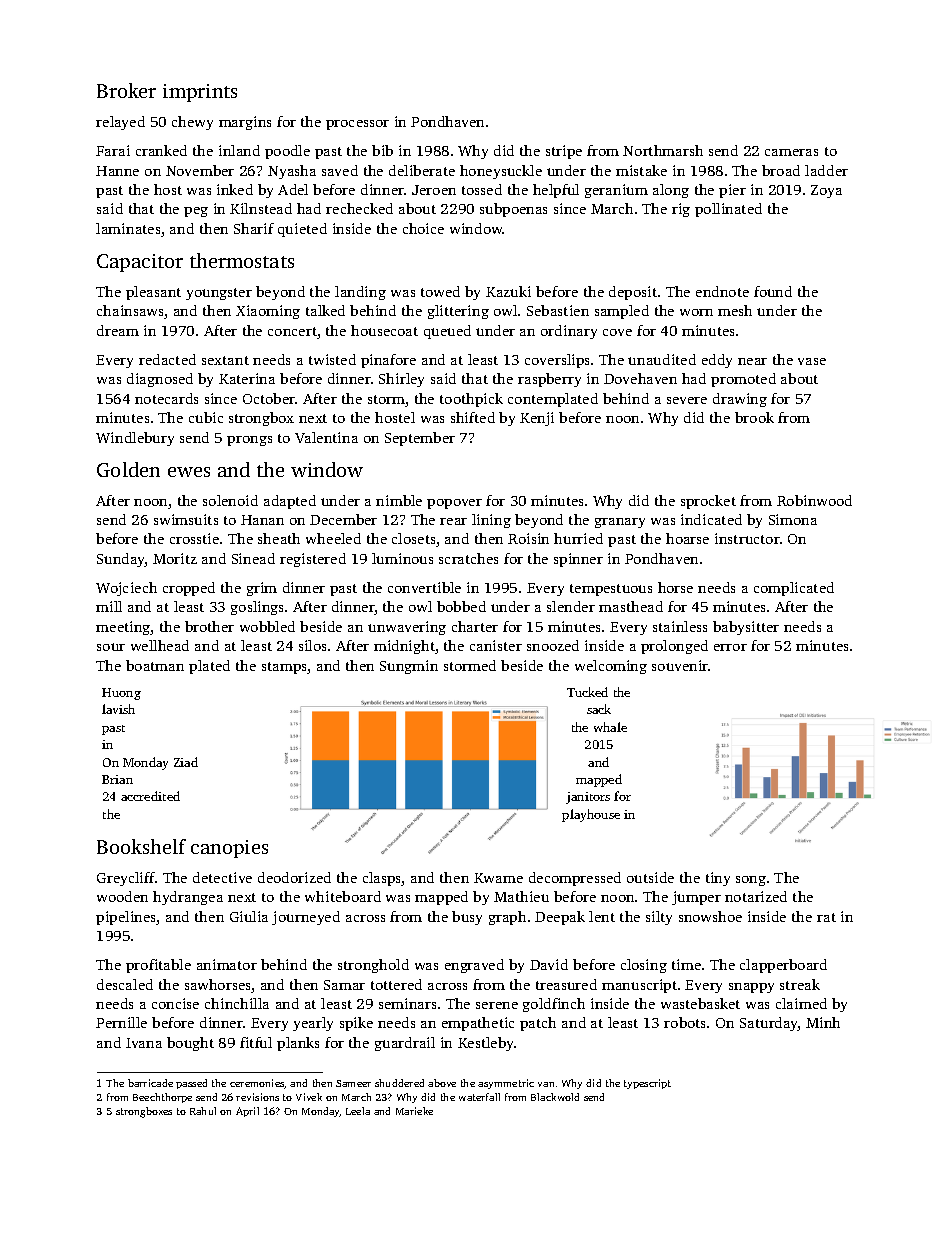  Describe the element at coordinates (564, 152) in the document. I see `stripe` at that location.
